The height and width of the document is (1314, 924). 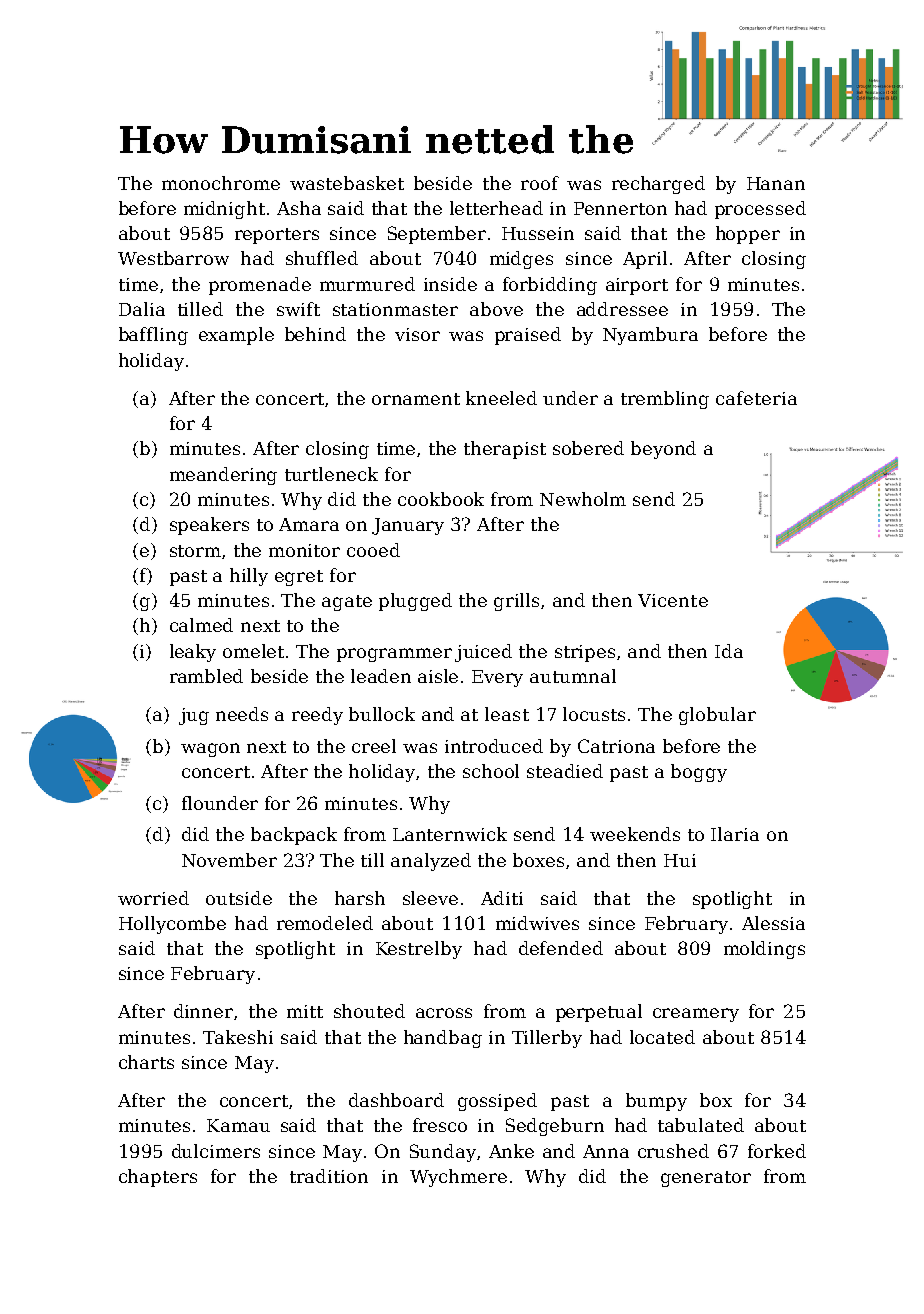 I want to click on Anna, so click(x=606, y=1151).
